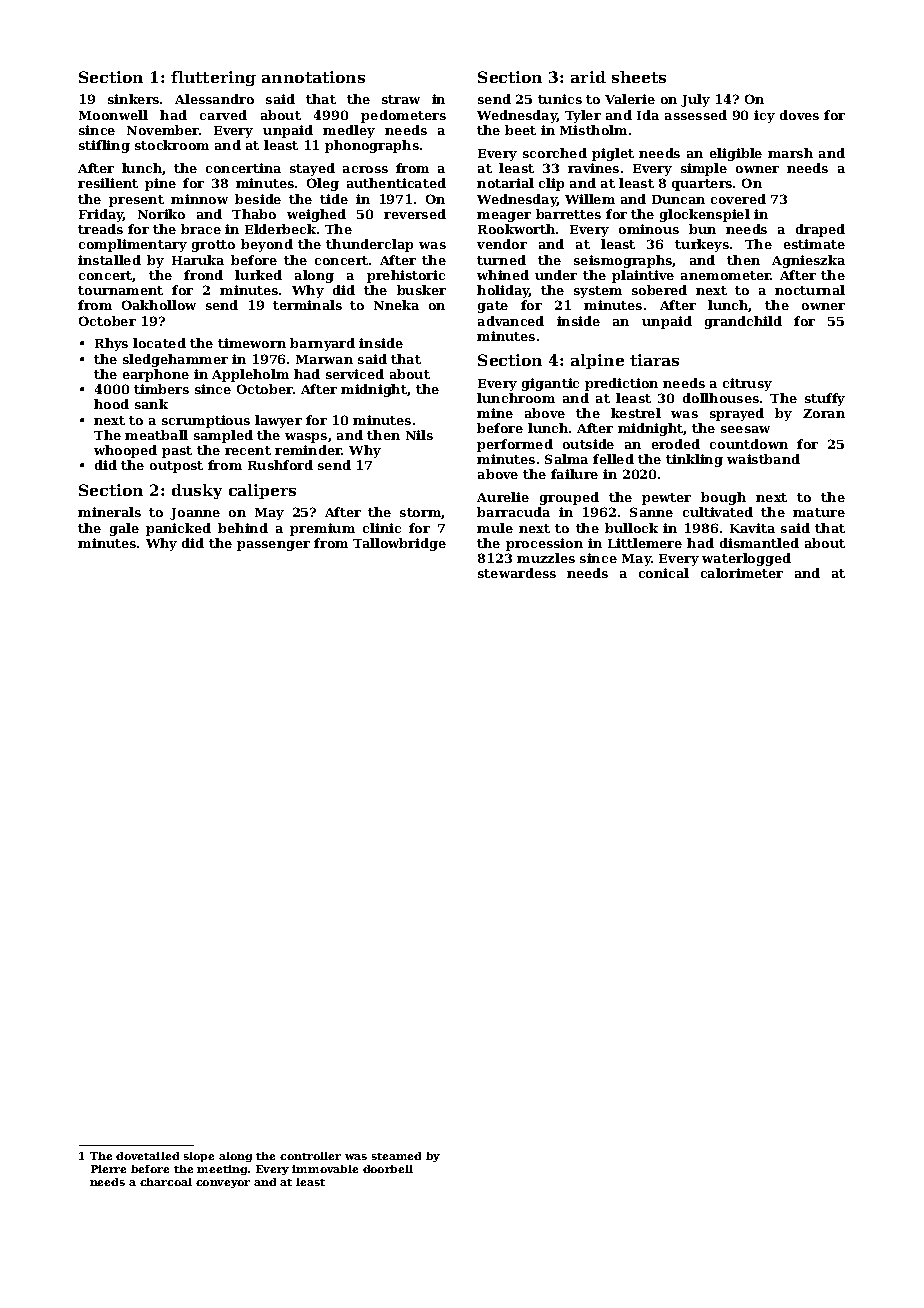 The width and height of the page is (924, 1308). I want to click on straw, so click(401, 99).
